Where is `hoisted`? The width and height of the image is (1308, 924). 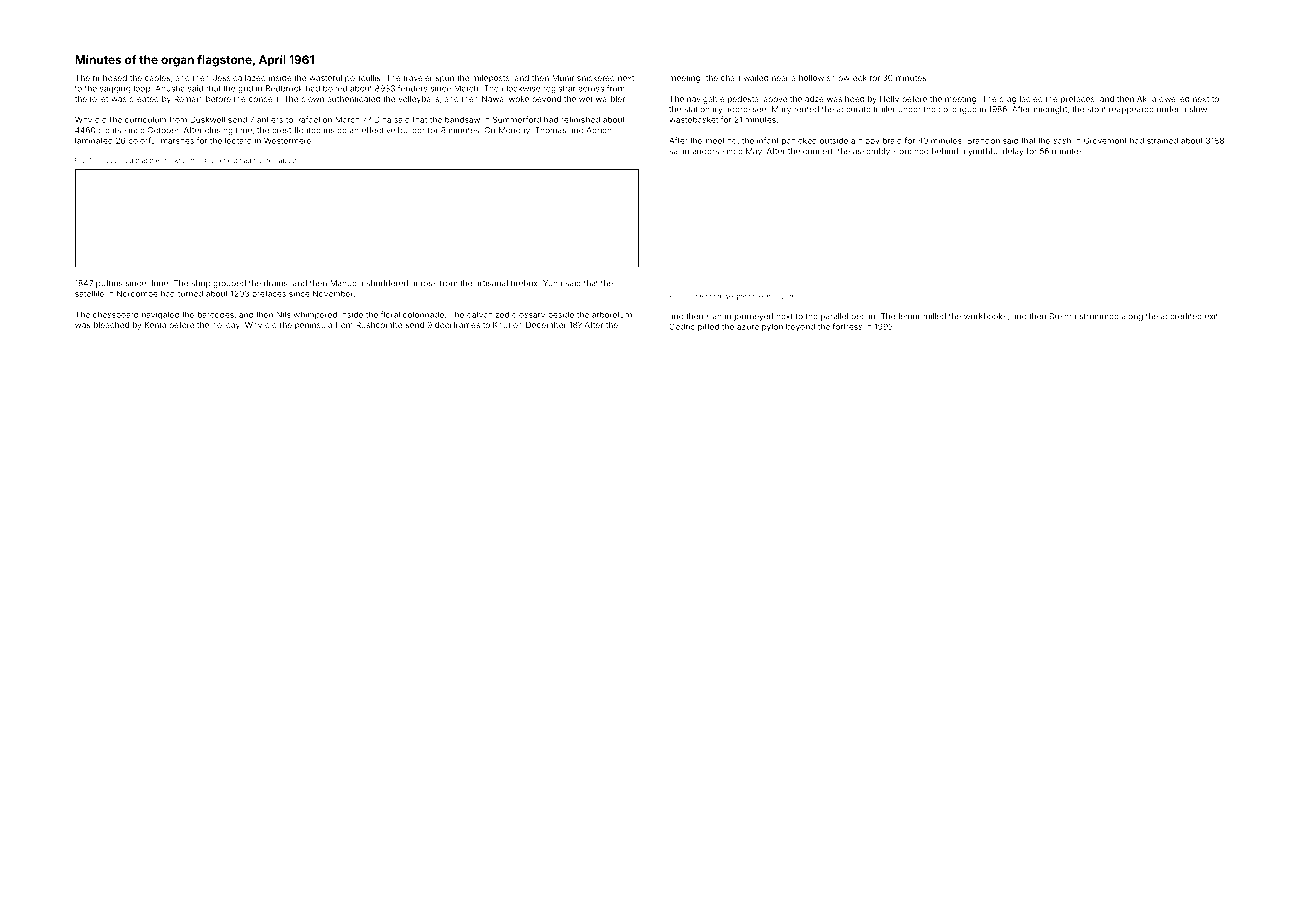 hoisted is located at coordinates (265, 160).
